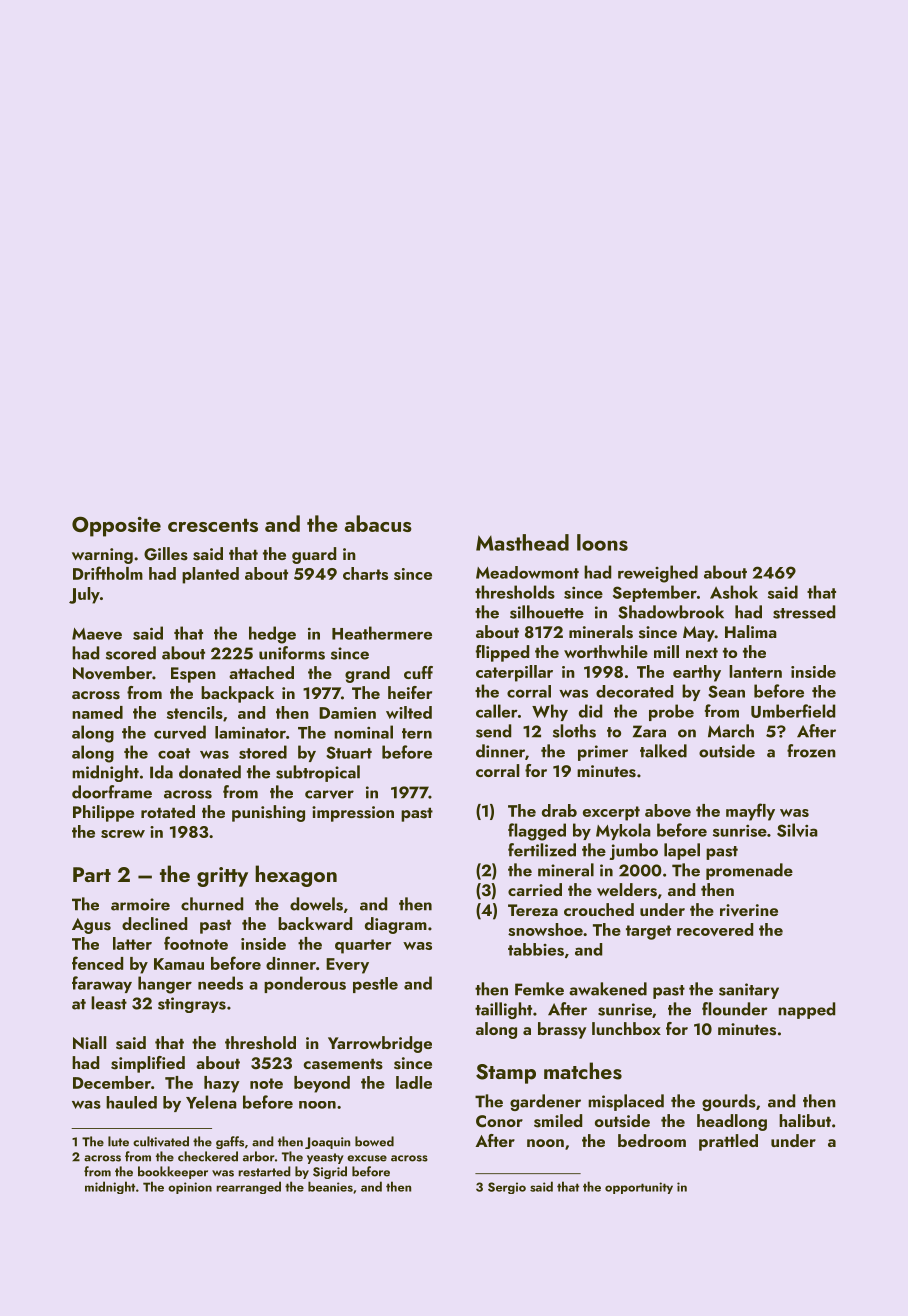 The height and width of the screenshot is (1316, 908). What do you see at coordinates (639, 1188) in the screenshot?
I see `opportunity` at bounding box center [639, 1188].
